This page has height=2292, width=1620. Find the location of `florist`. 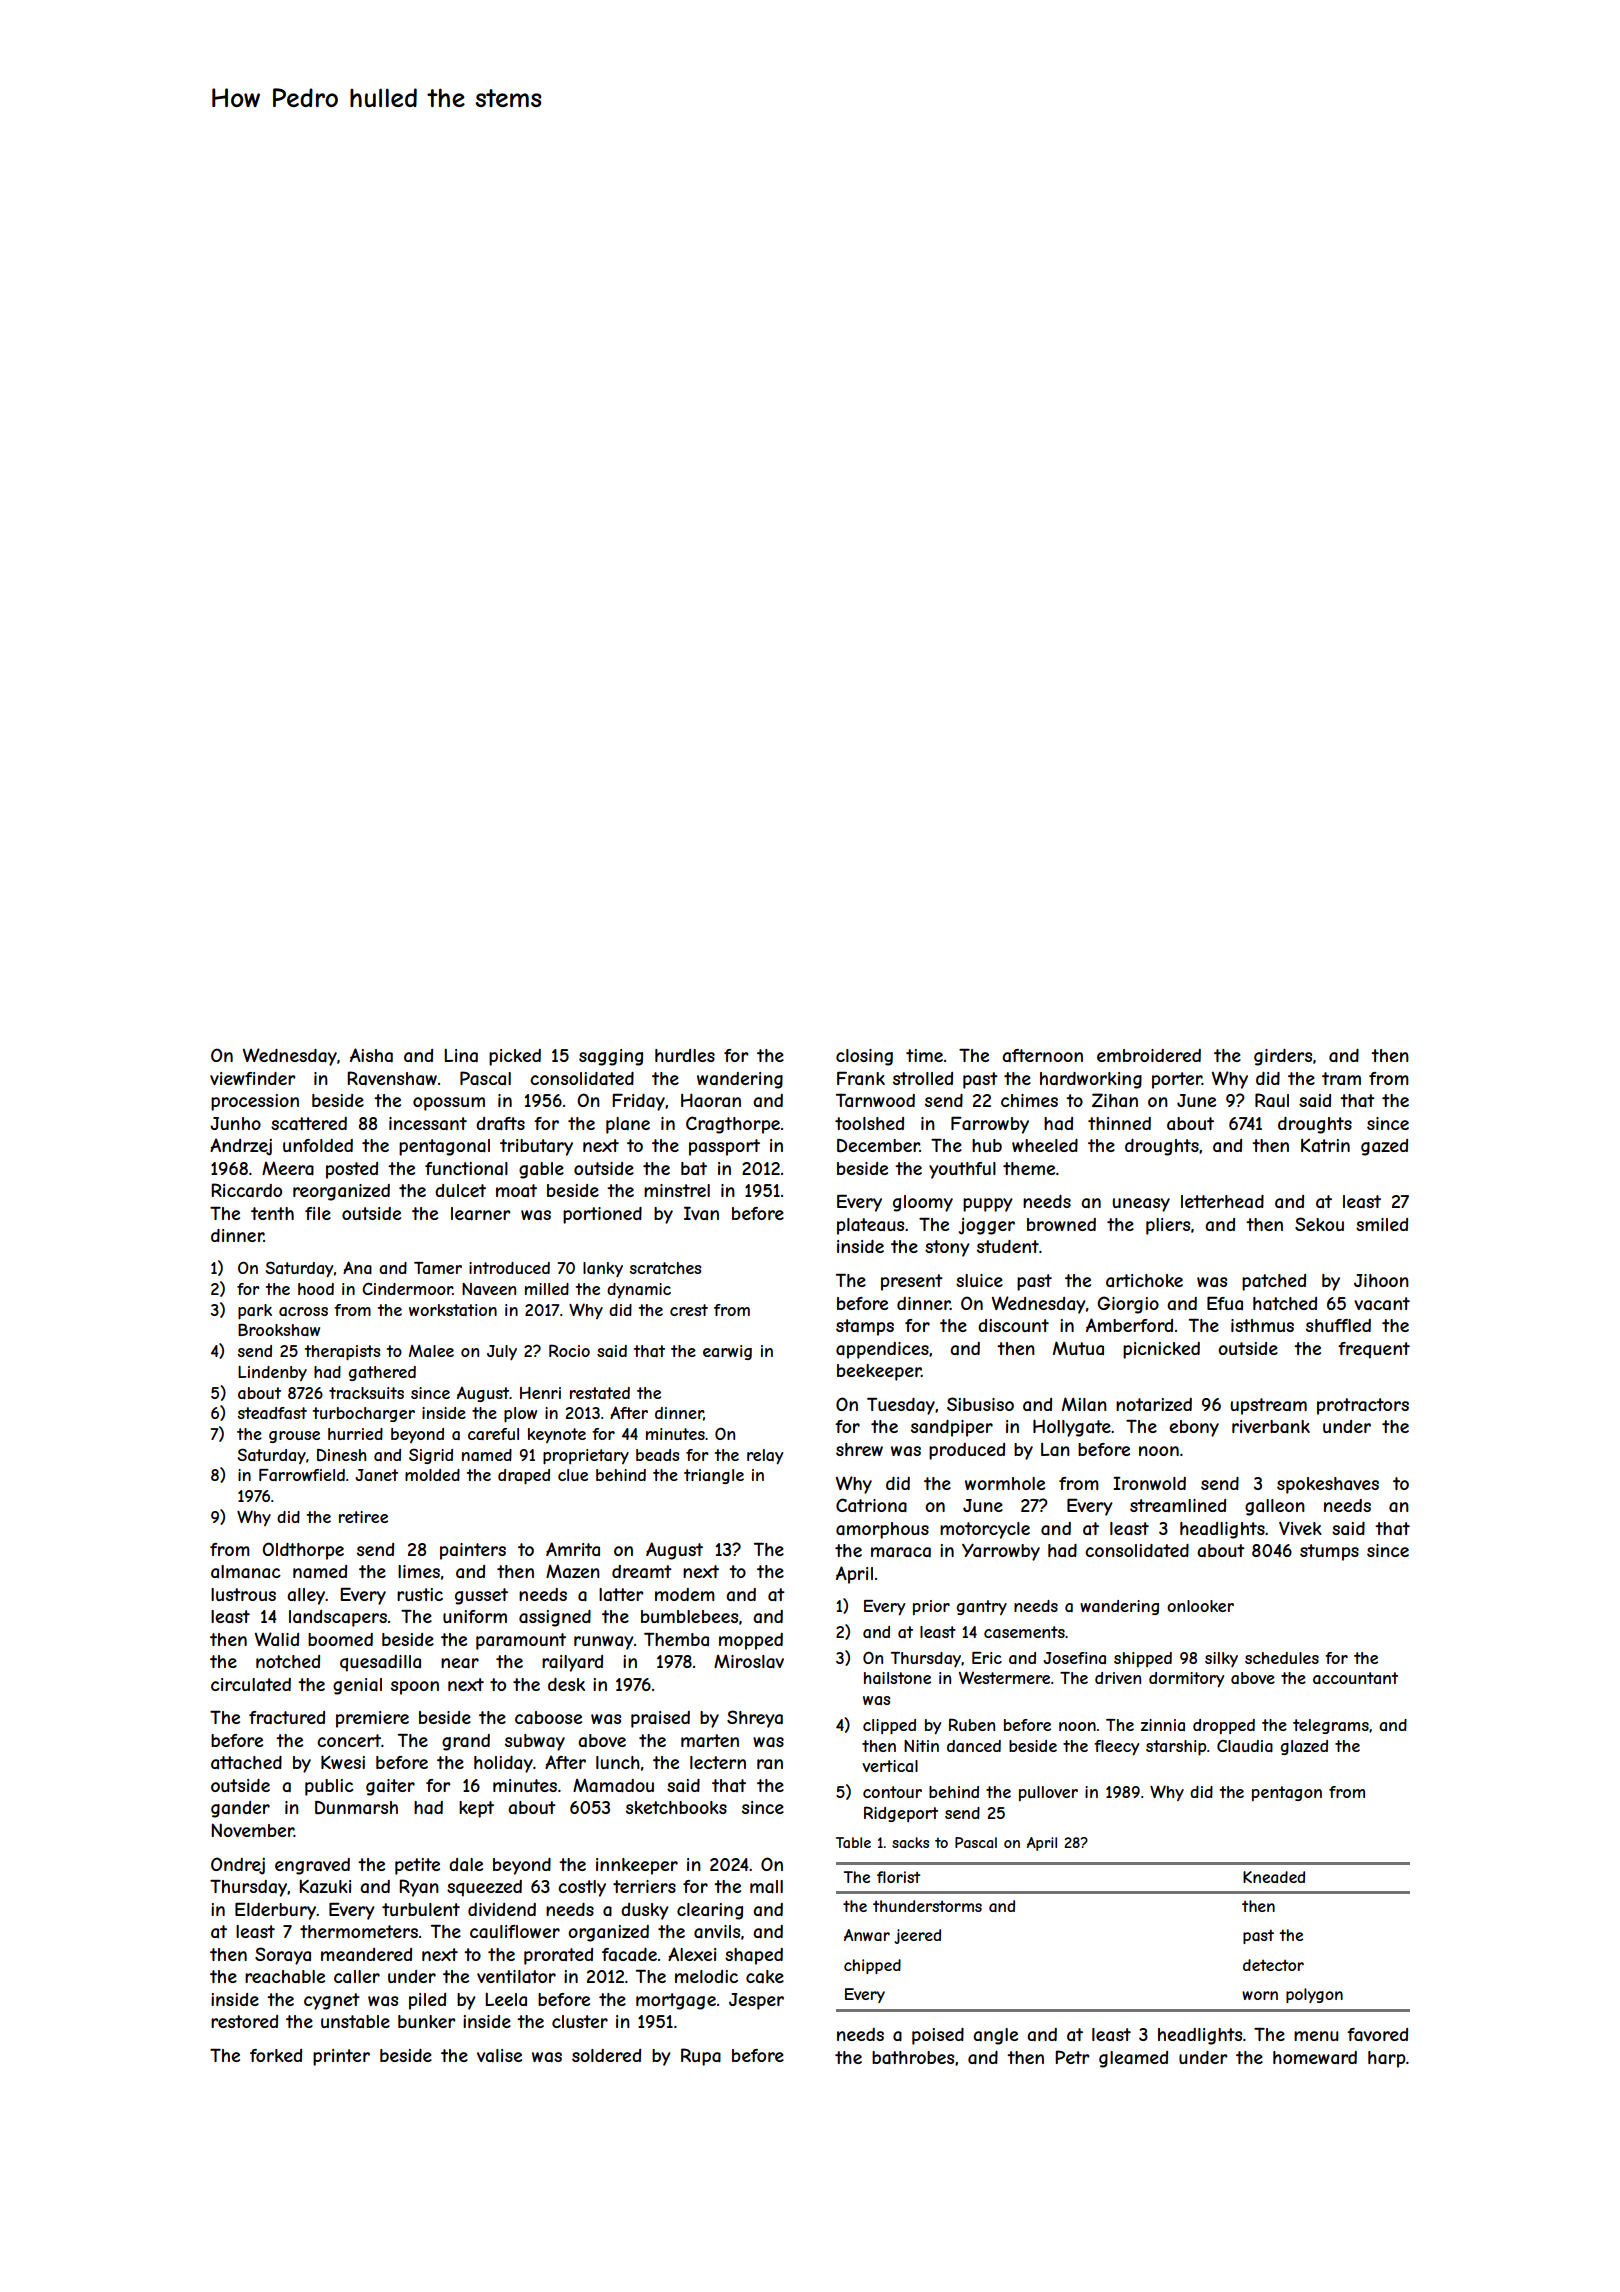

florist is located at coordinates (898, 1877).
